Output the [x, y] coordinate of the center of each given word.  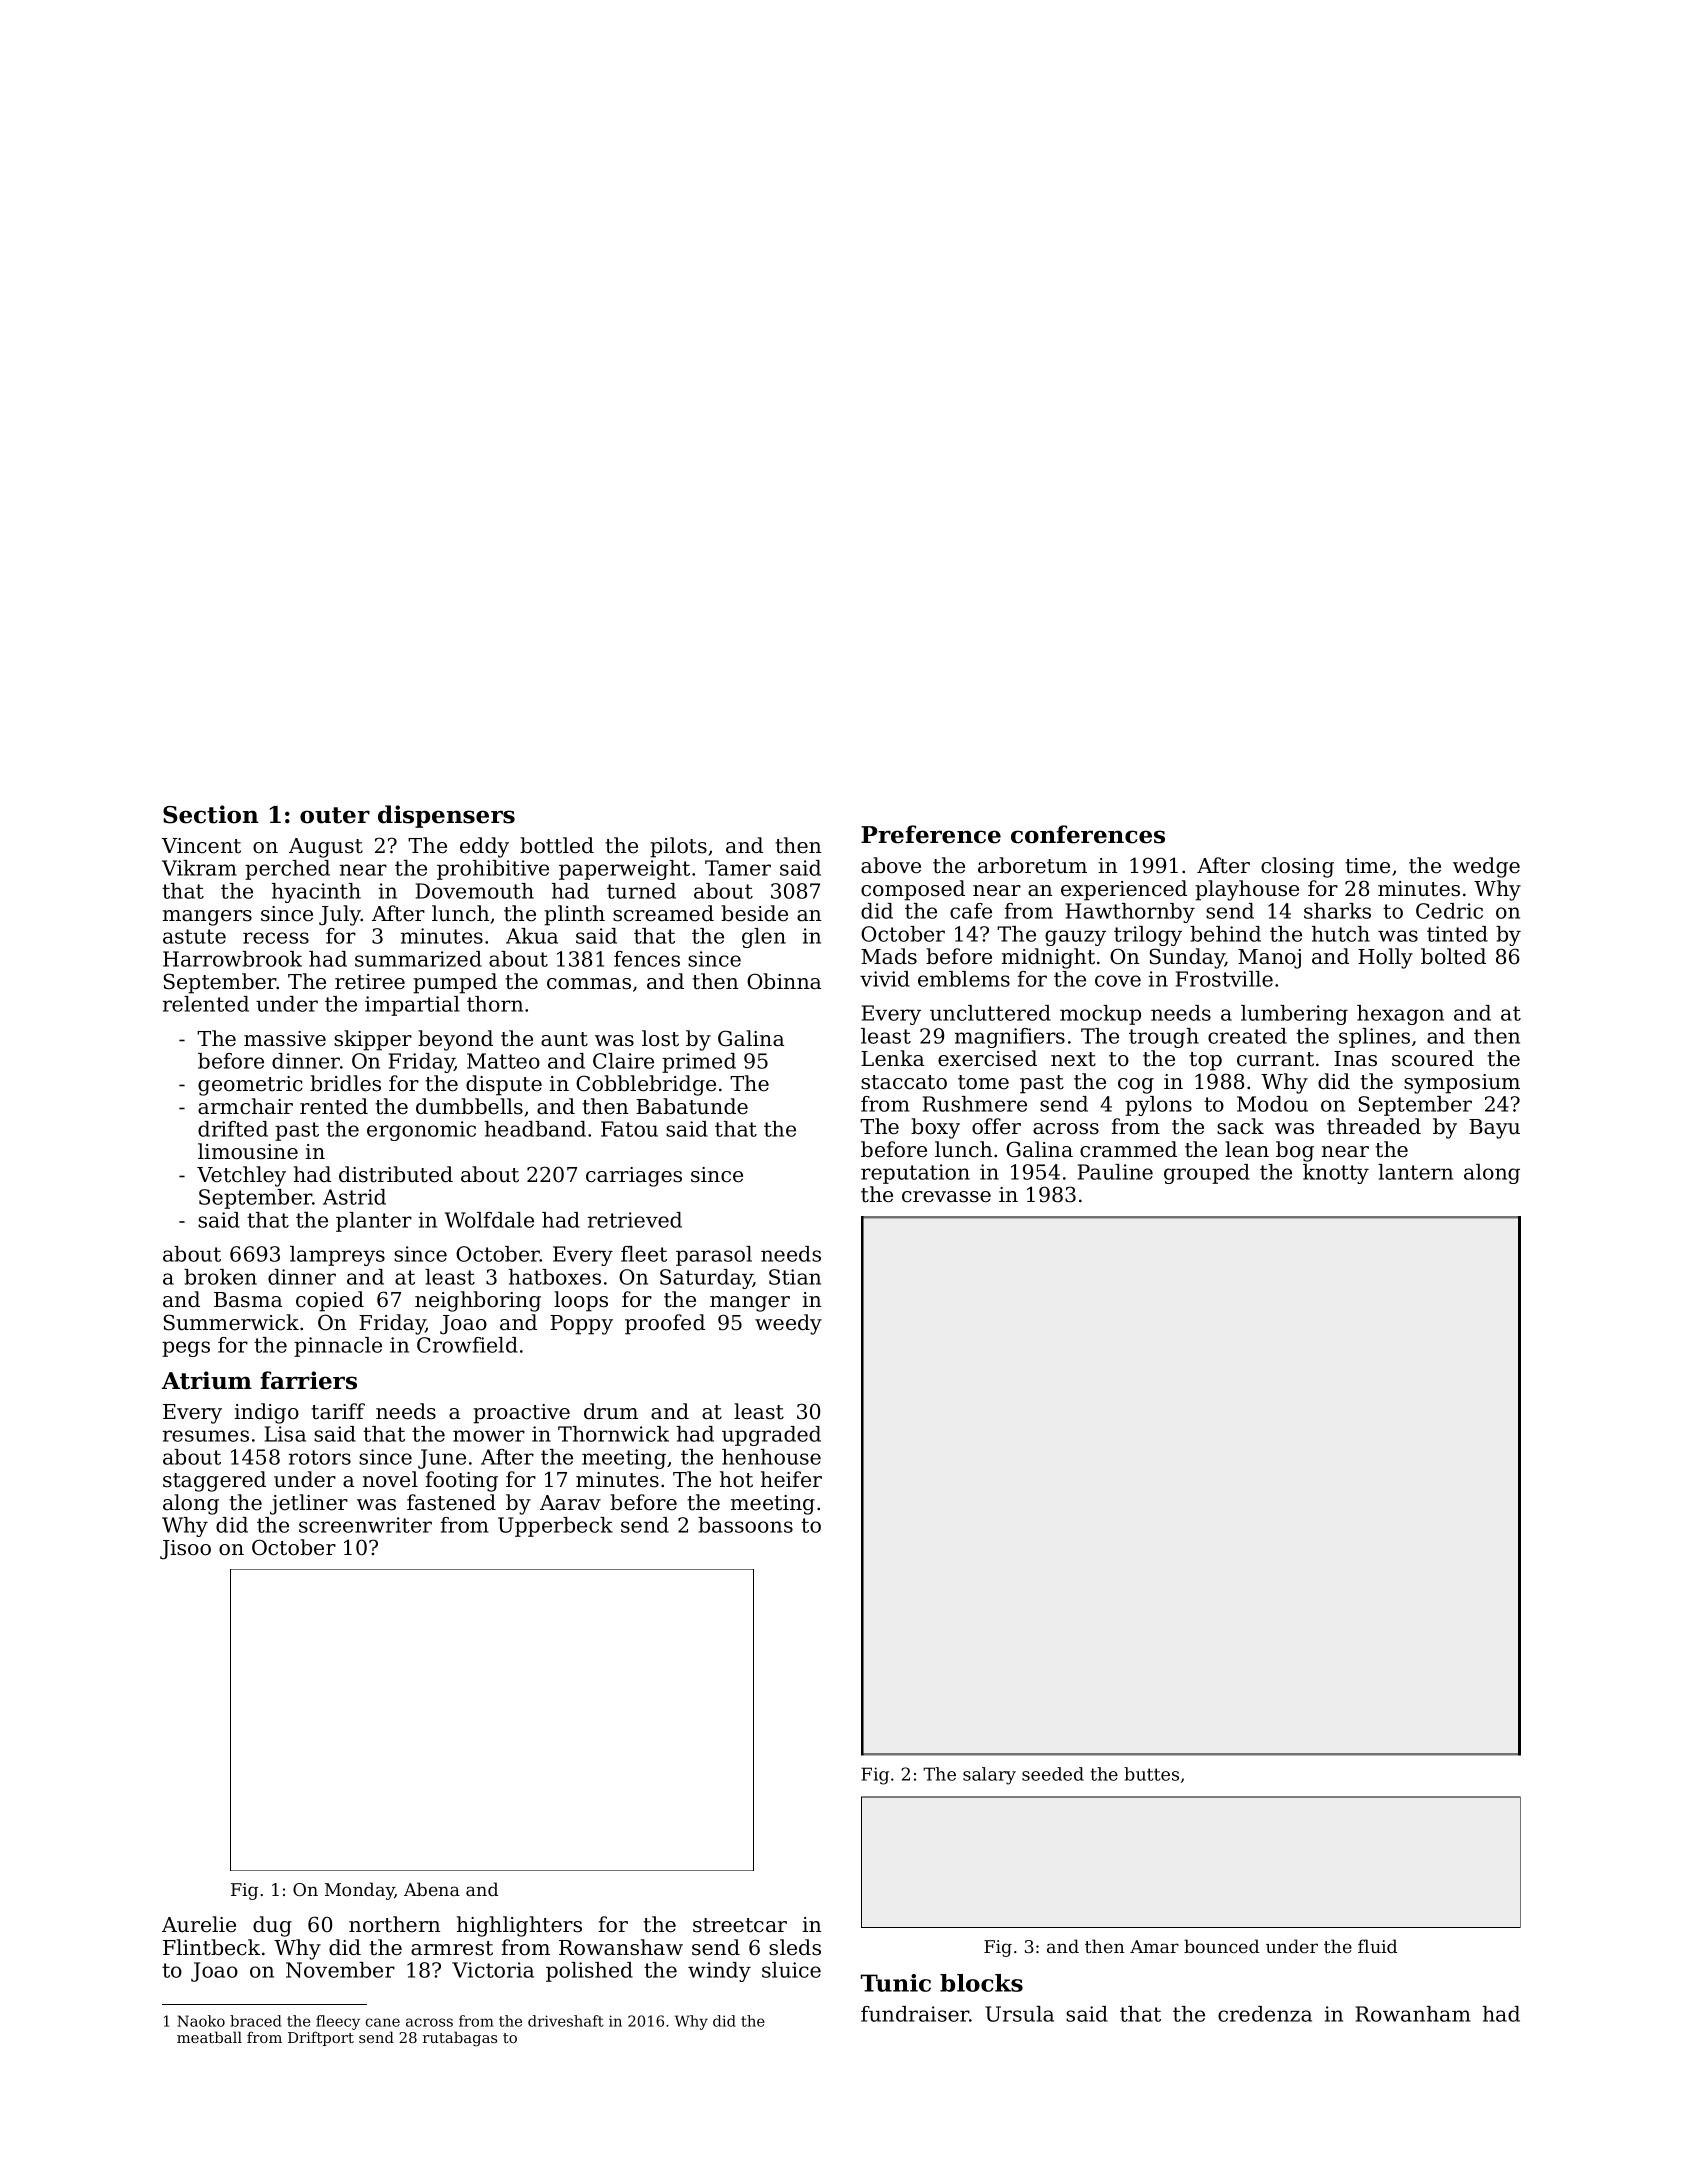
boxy [935, 1128]
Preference [931, 834]
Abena [432, 1889]
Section [211, 814]
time [1367, 866]
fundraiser [915, 2014]
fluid [1377, 1946]
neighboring [478, 1301]
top [1205, 1061]
